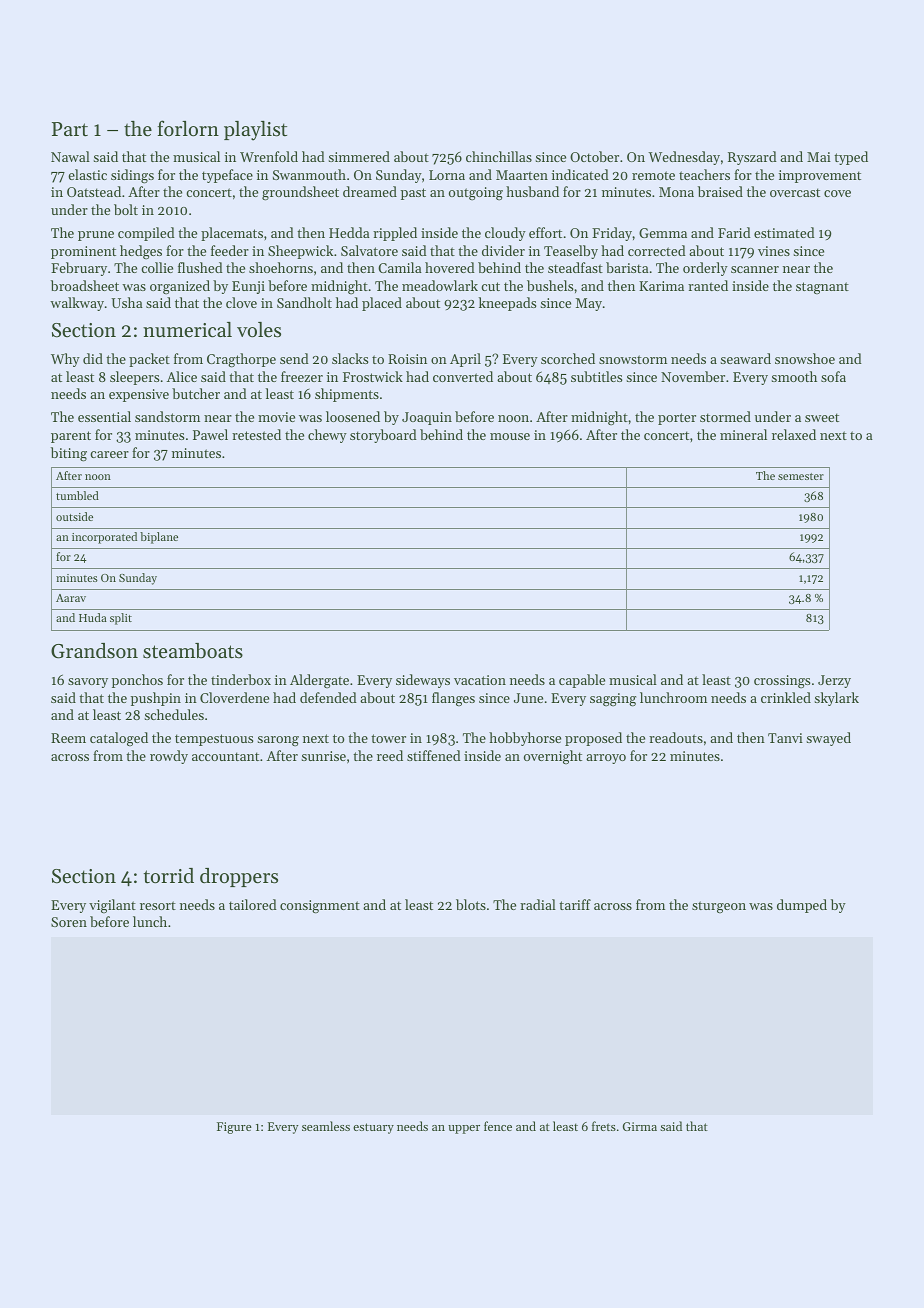  Describe the element at coordinates (471, 904) in the screenshot. I see `blots` at that location.
